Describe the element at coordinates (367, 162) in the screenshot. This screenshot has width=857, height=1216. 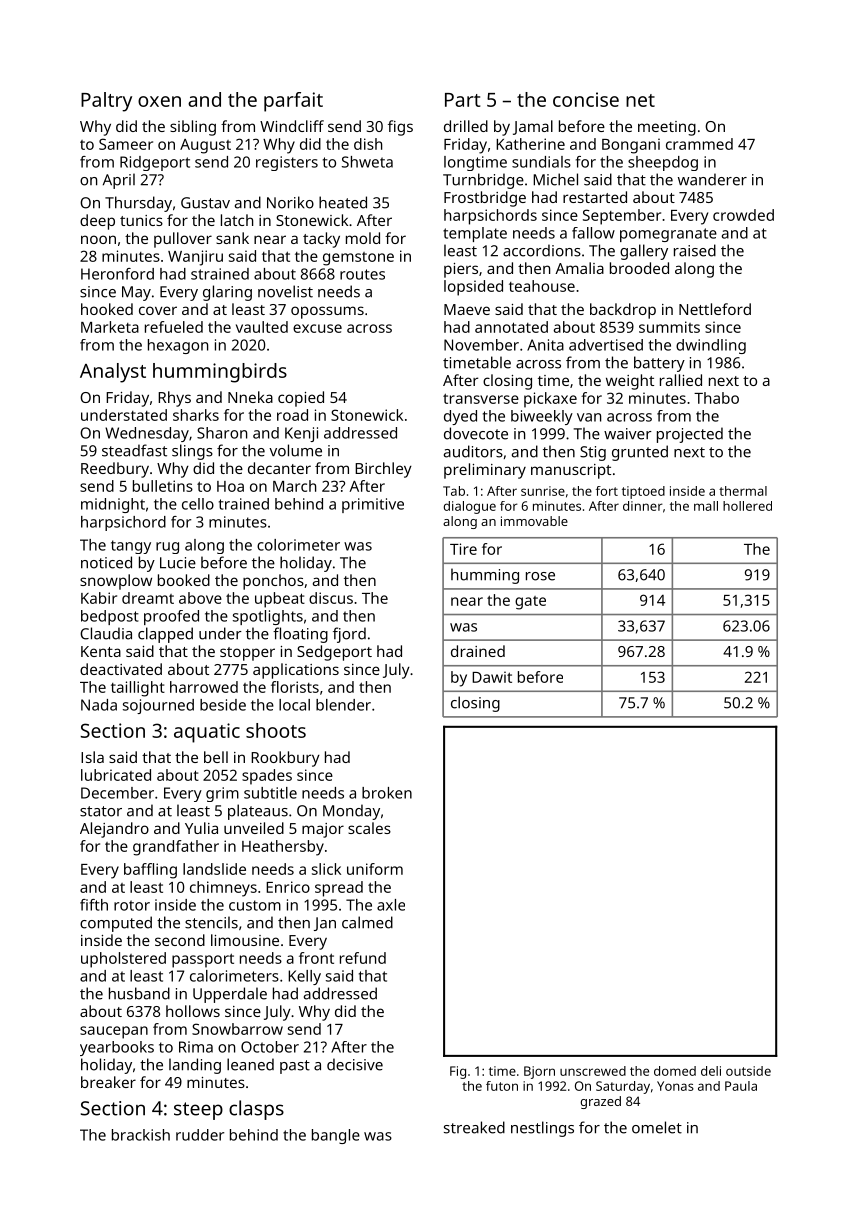
I see `Shweta` at that location.
